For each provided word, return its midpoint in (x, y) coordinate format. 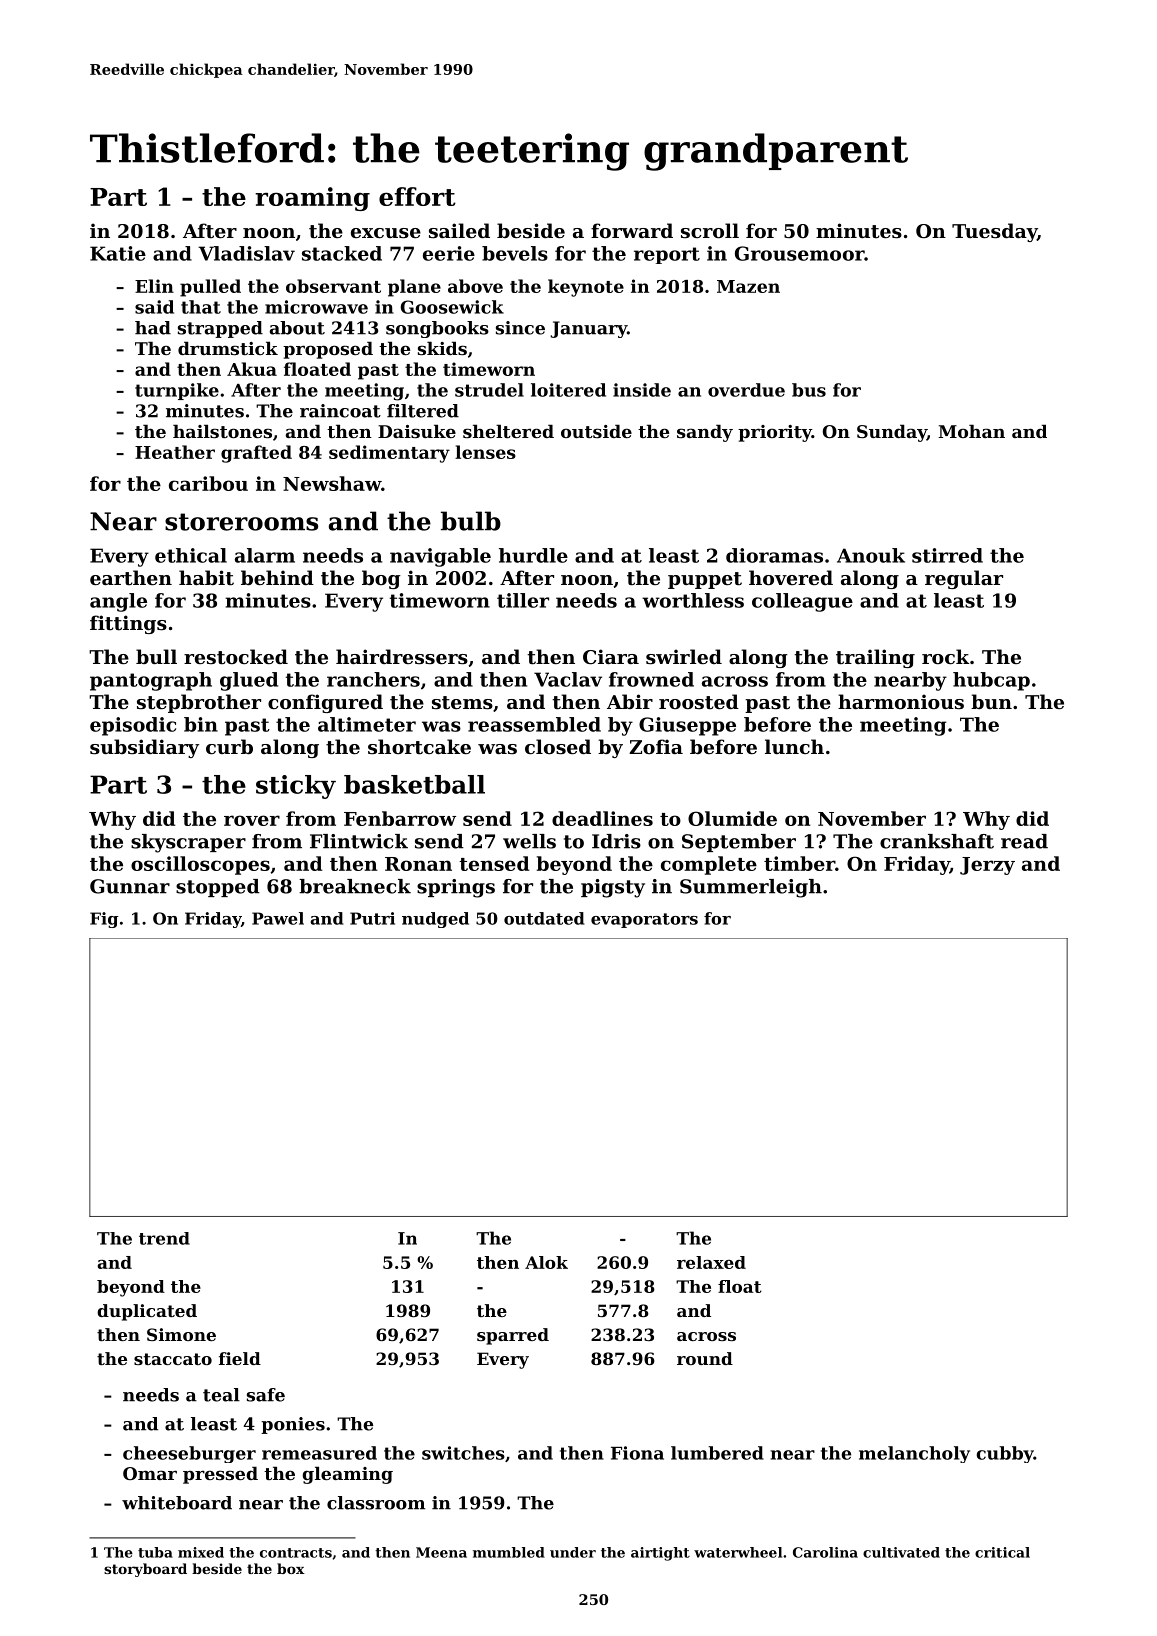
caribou (208, 483)
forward (632, 230)
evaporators (644, 920)
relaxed (711, 1262)
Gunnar (130, 886)
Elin (154, 286)
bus (809, 390)
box (291, 1568)
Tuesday (994, 232)
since (520, 328)
